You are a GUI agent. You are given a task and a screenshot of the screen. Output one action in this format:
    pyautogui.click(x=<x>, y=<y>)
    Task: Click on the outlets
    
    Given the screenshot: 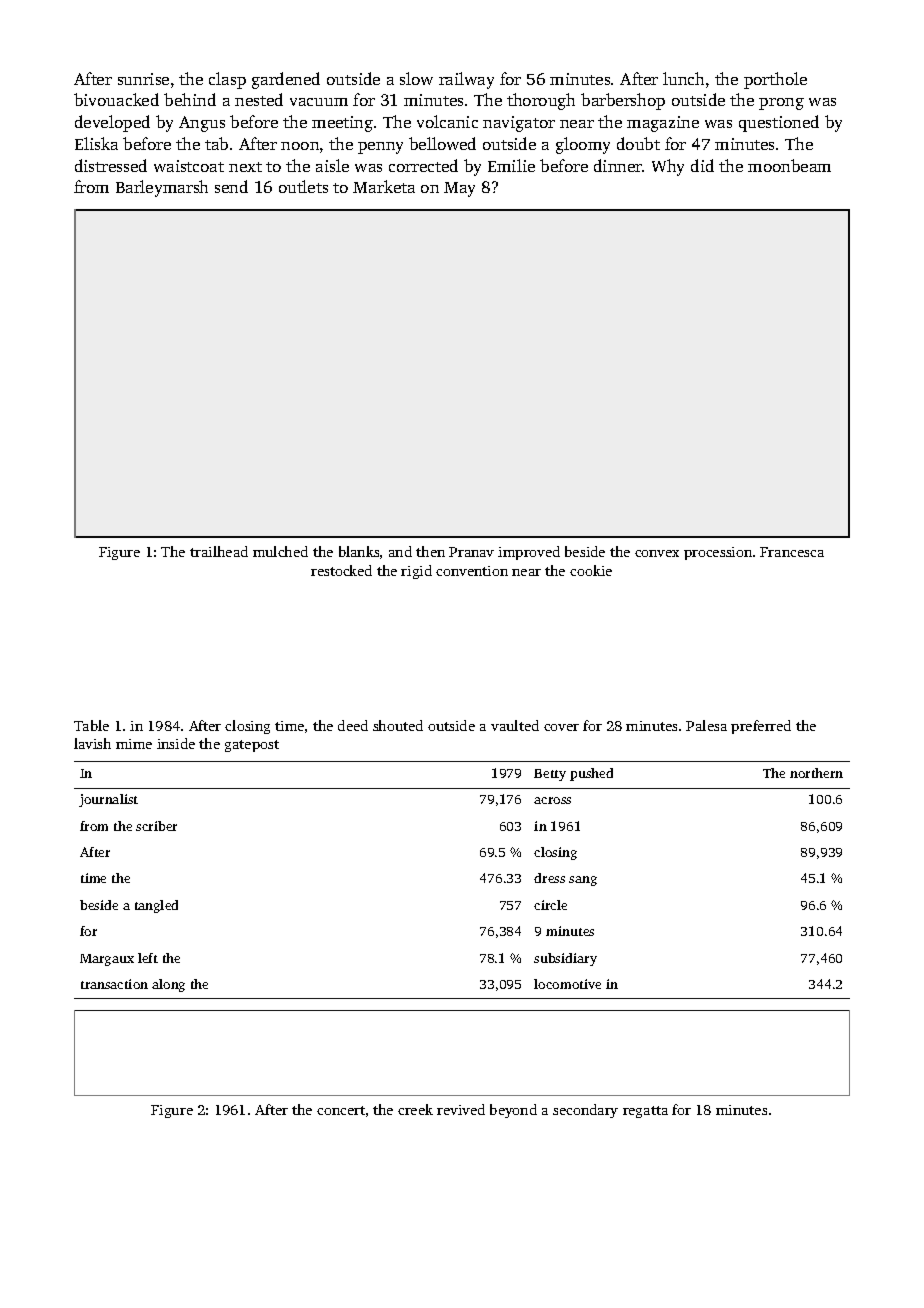 What is the action you would take?
    pyautogui.click(x=303, y=186)
